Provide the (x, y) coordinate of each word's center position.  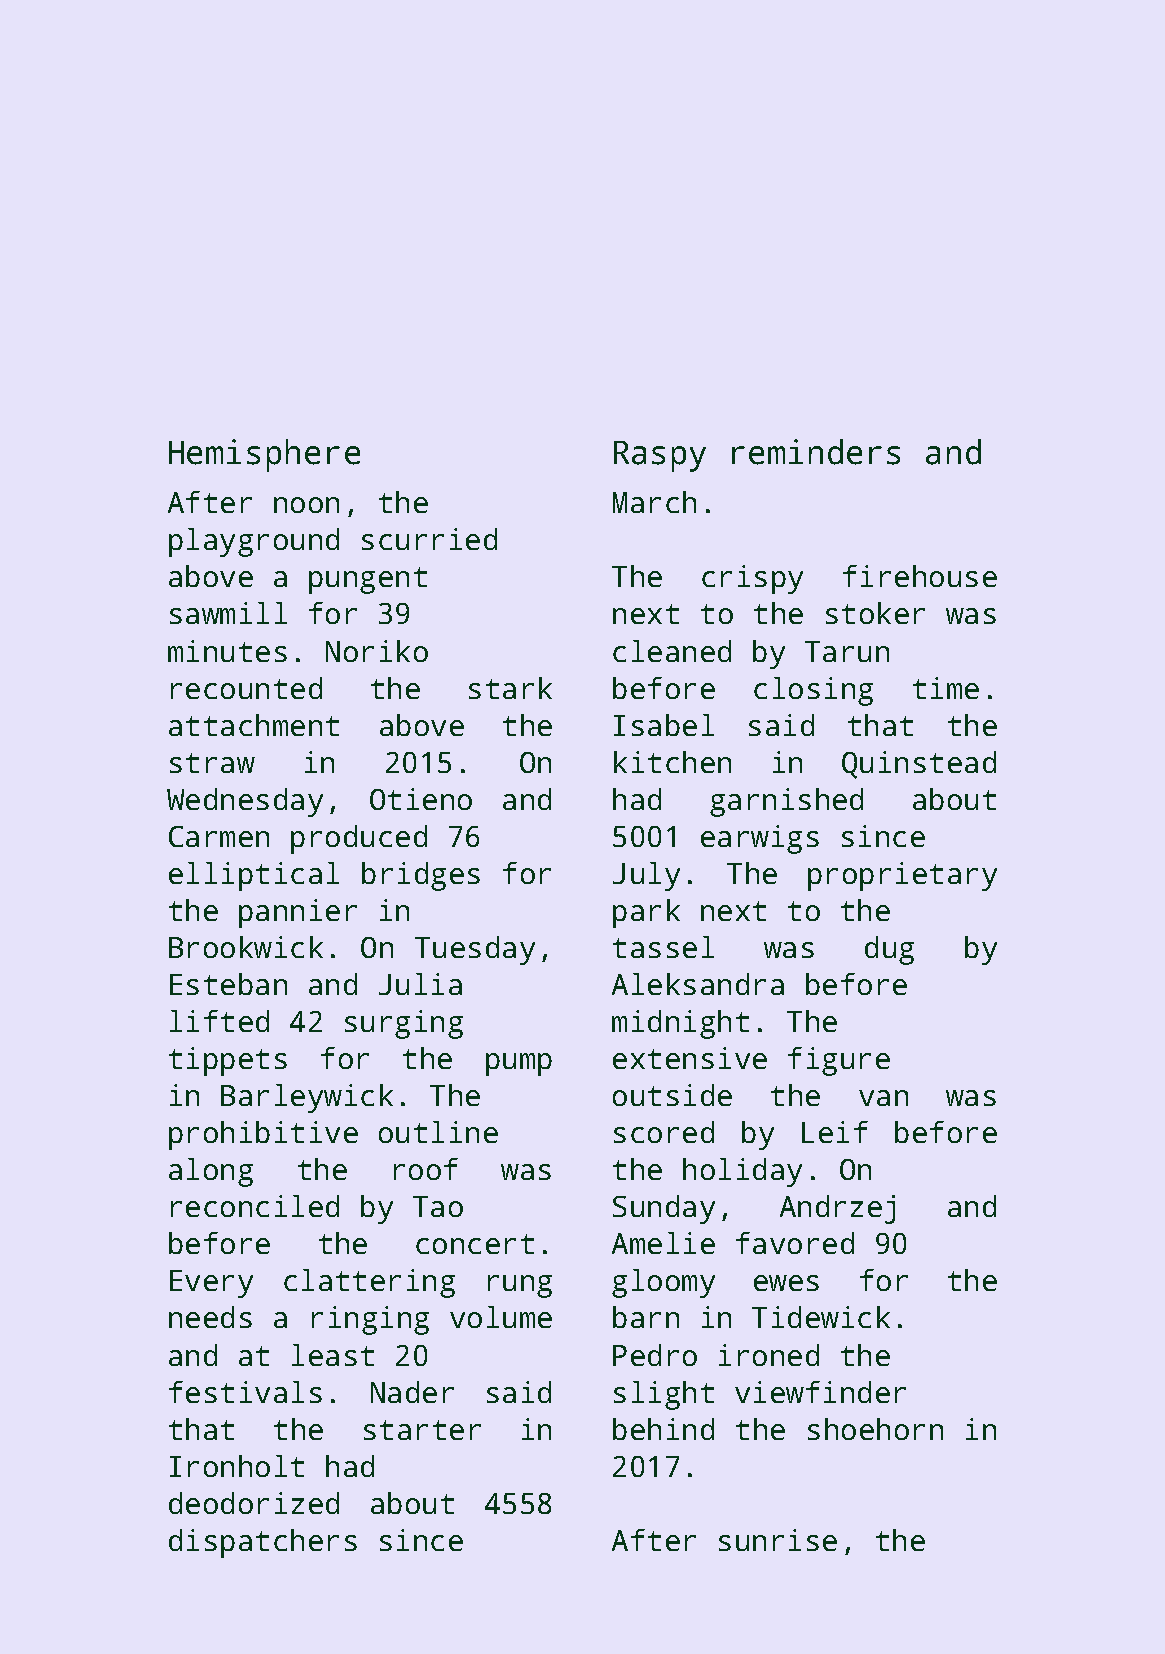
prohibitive (263, 1135)
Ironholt (237, 1466)
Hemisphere (264, 455)
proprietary (902, 876)
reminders (816, 452)
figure (839, 1061)
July (646, 876)
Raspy (660, 456)
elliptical (254, 876)
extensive (690, 1058)
